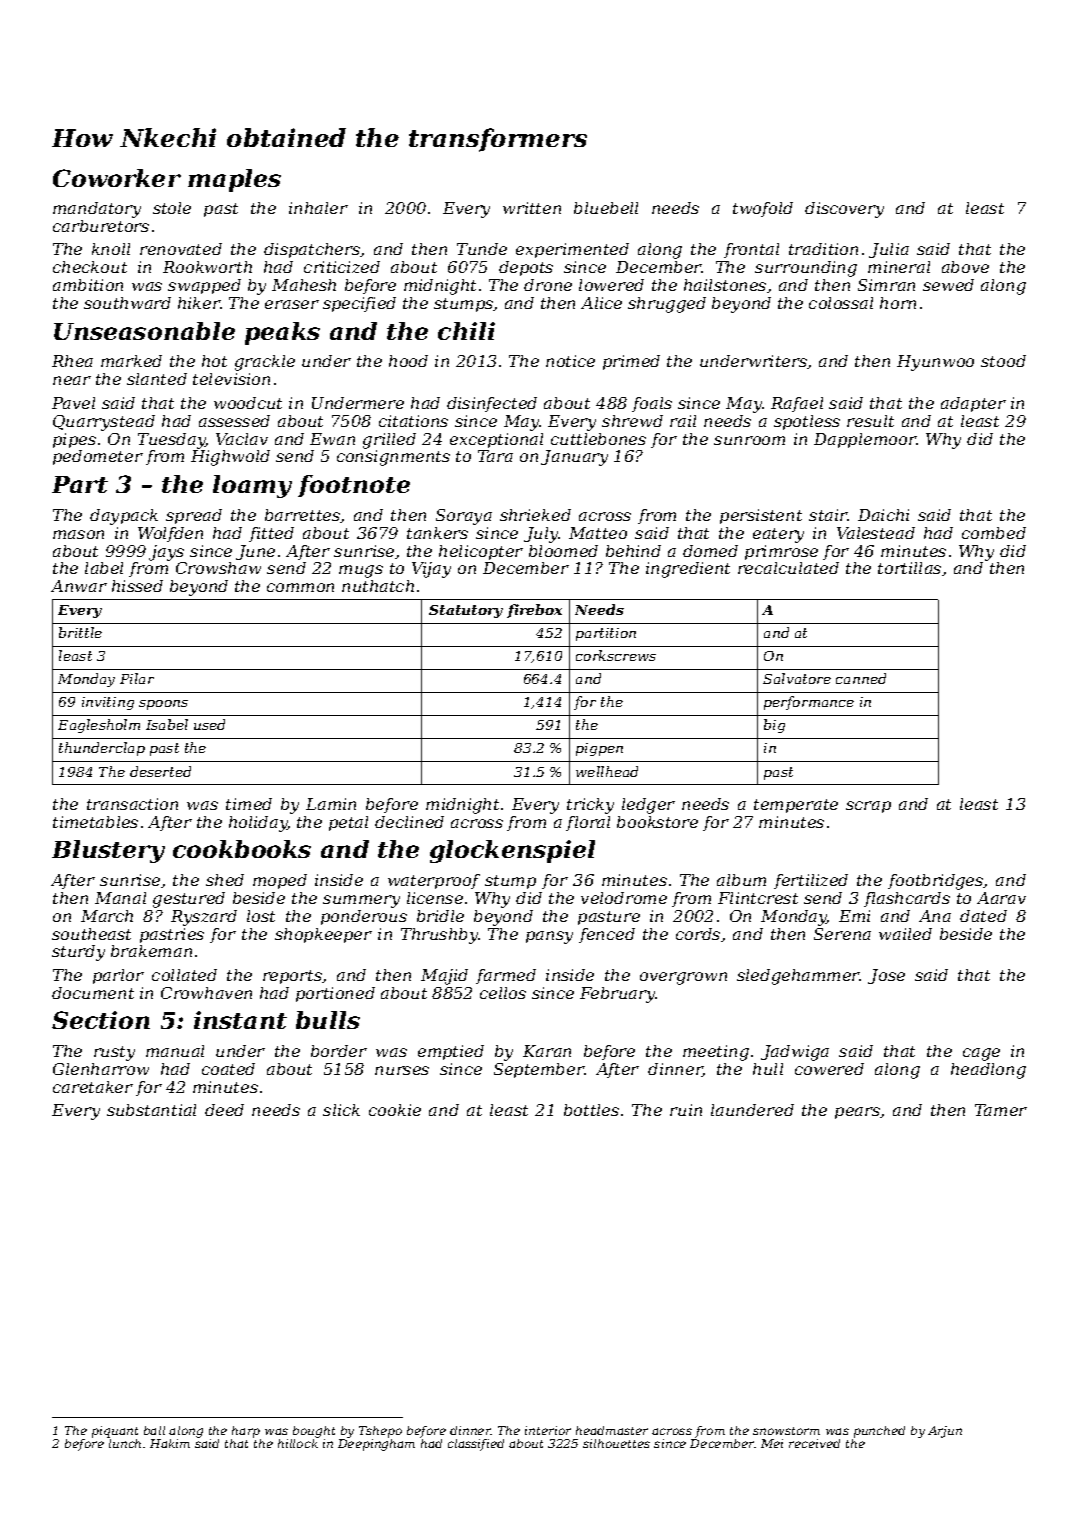 This screenshot has height=1526, width=1079. I want to click on twofold, so click(763, 209).
